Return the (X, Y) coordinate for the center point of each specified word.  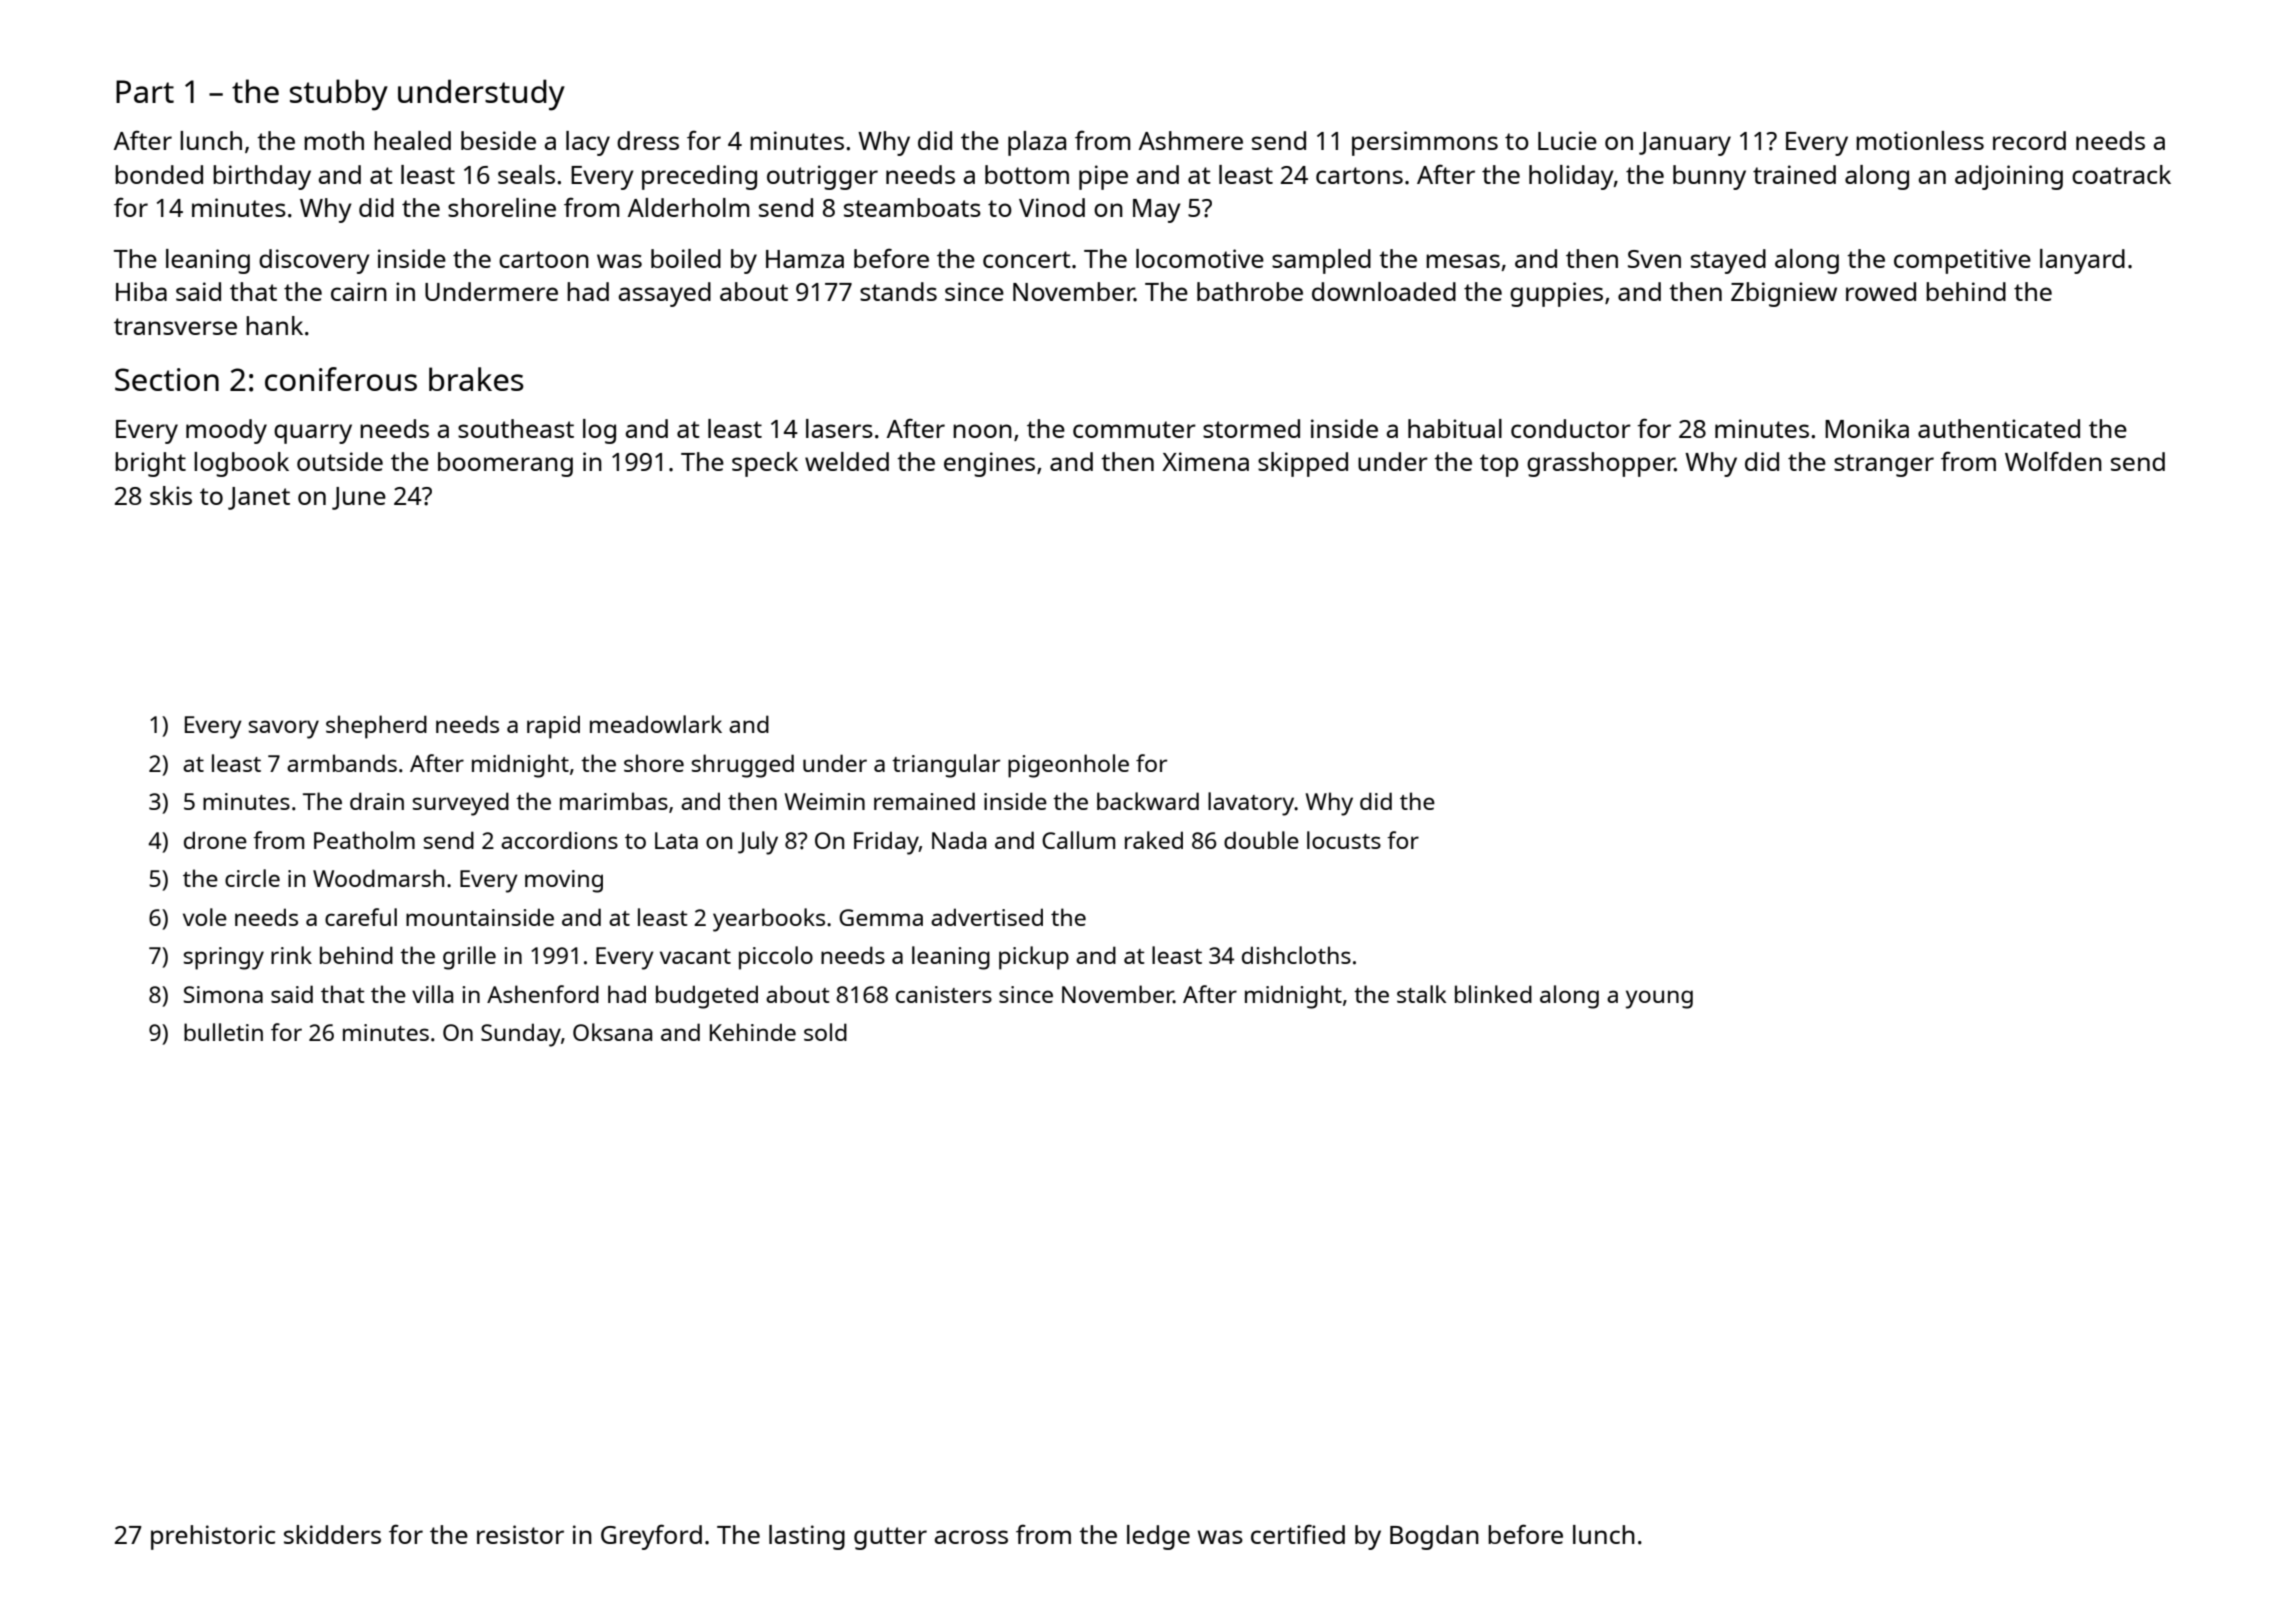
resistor (520, 1534)
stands (898, 291)
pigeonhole (1068, 766)
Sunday (521, 1035)
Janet (259, 498)
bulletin (223, 1032)
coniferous (341, 379)
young (1659, 999)
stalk (1421, 994)
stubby (339, 95)
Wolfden (2053, 461)
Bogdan (1434, 1537)
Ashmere (1191, 140)
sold (825, 1032)
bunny (1709, 177)
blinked (1493, 994)
